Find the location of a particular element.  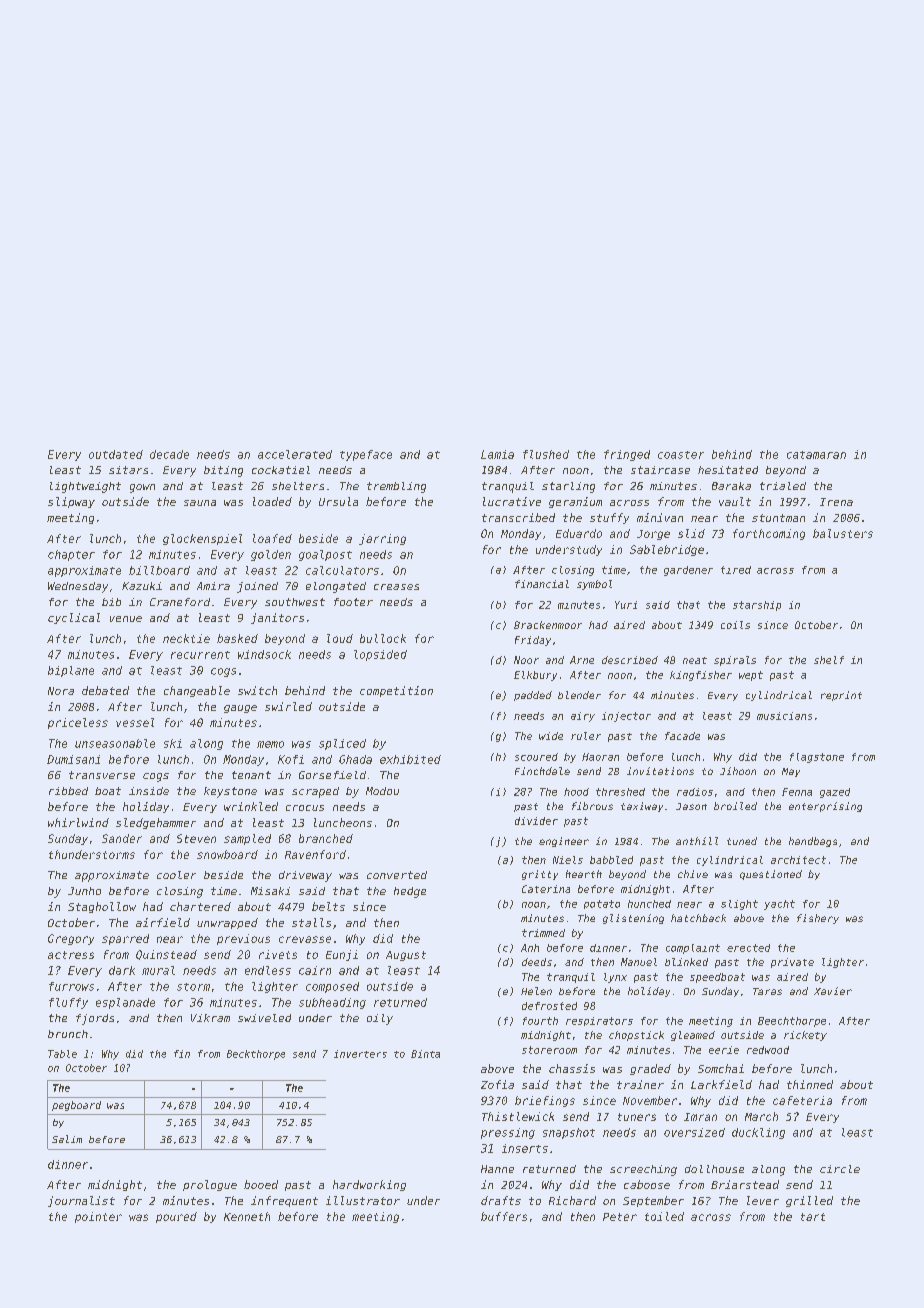

Salim is located at coordinates (67, 1139).
